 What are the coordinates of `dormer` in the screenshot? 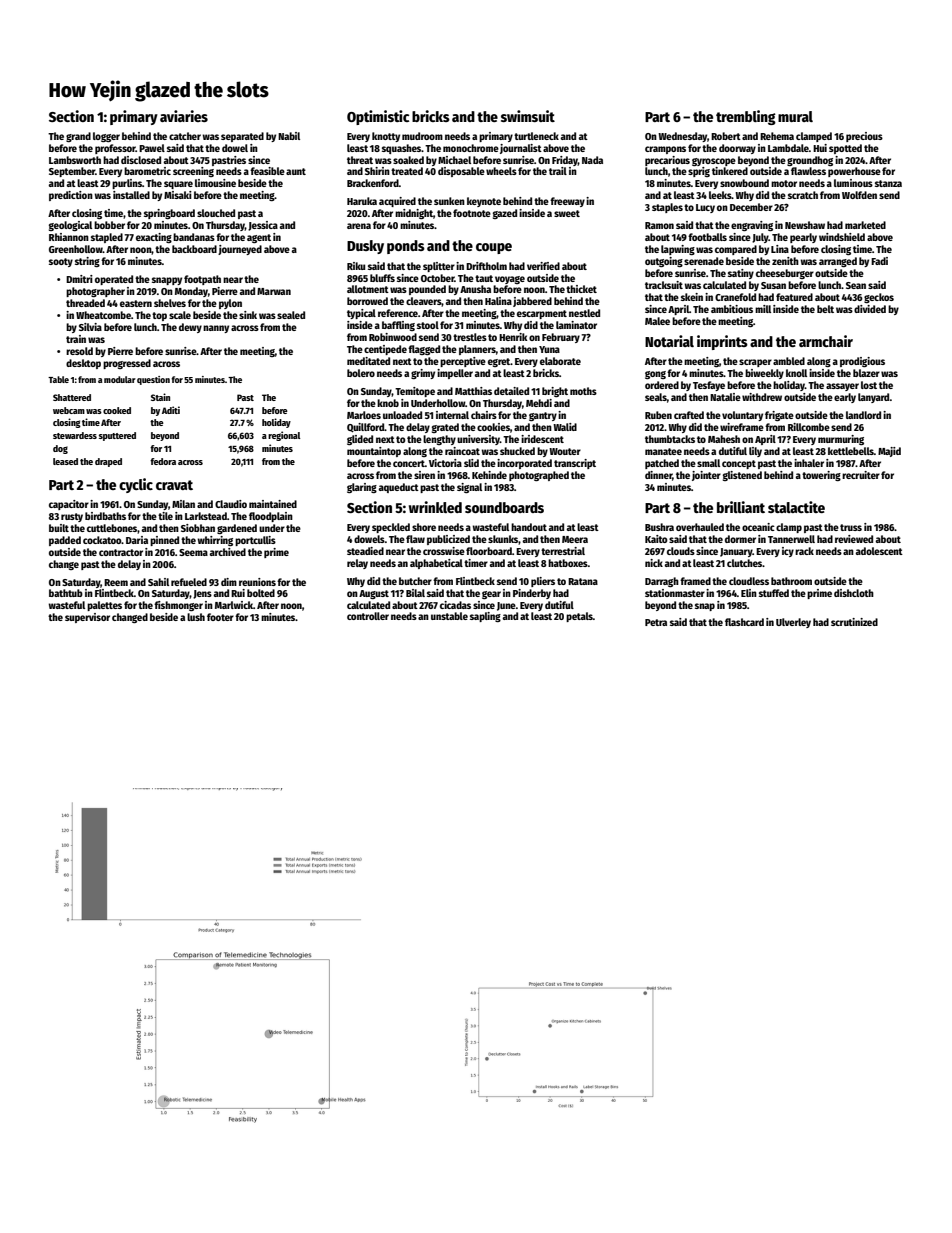 It's located at (740, 539).
